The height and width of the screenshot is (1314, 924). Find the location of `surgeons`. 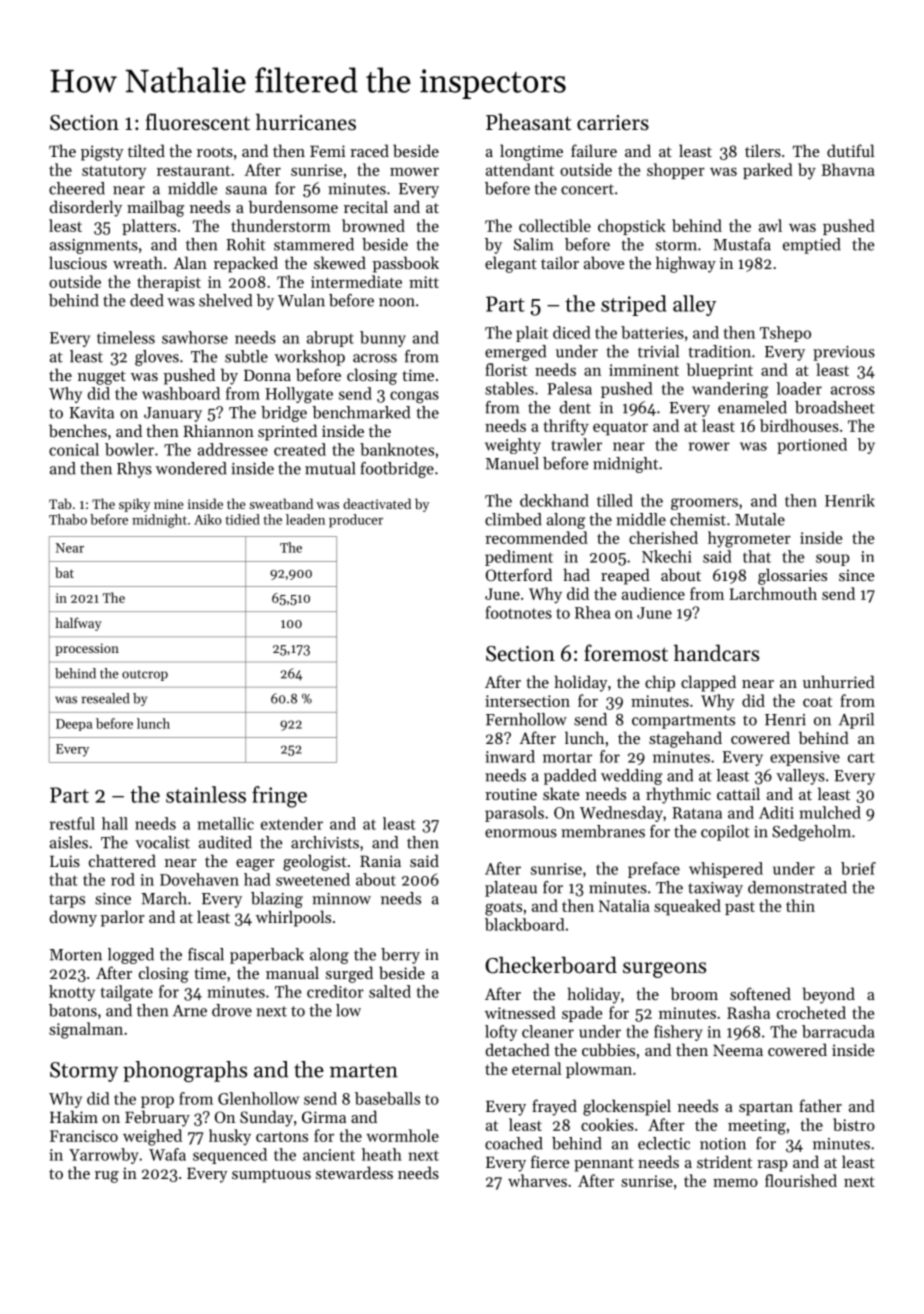

surgeons is located at coordinates (664, 970).
